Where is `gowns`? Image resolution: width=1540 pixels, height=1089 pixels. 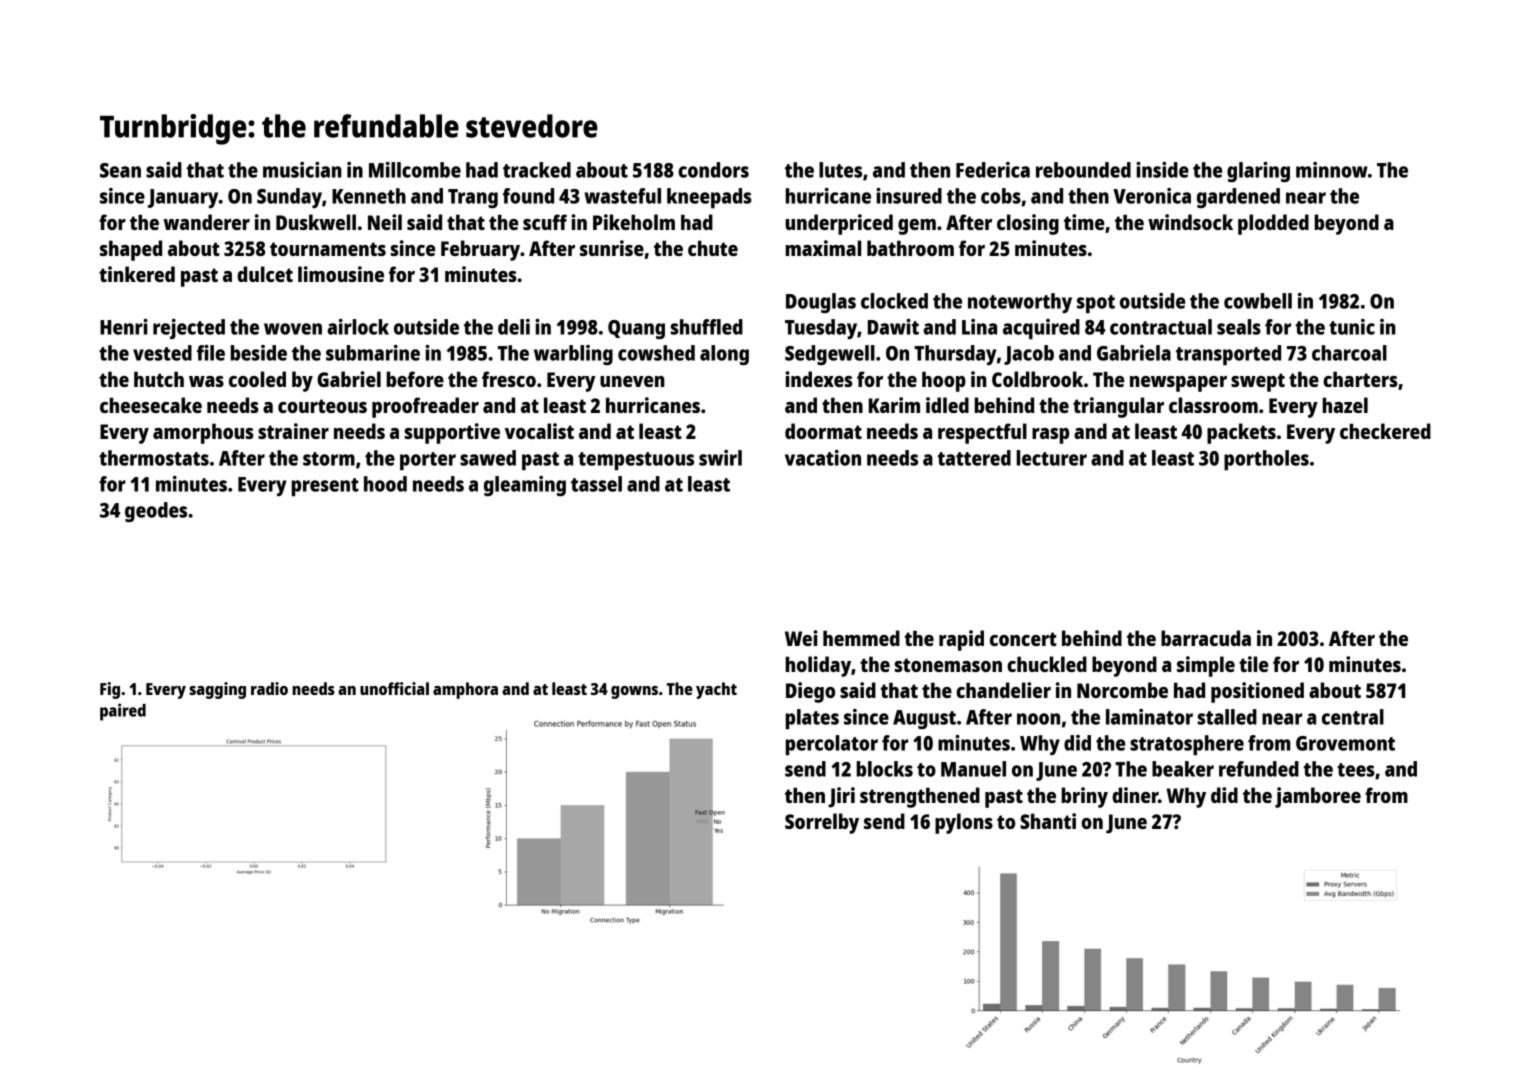
gowns is located at coordinates (634, 692).
